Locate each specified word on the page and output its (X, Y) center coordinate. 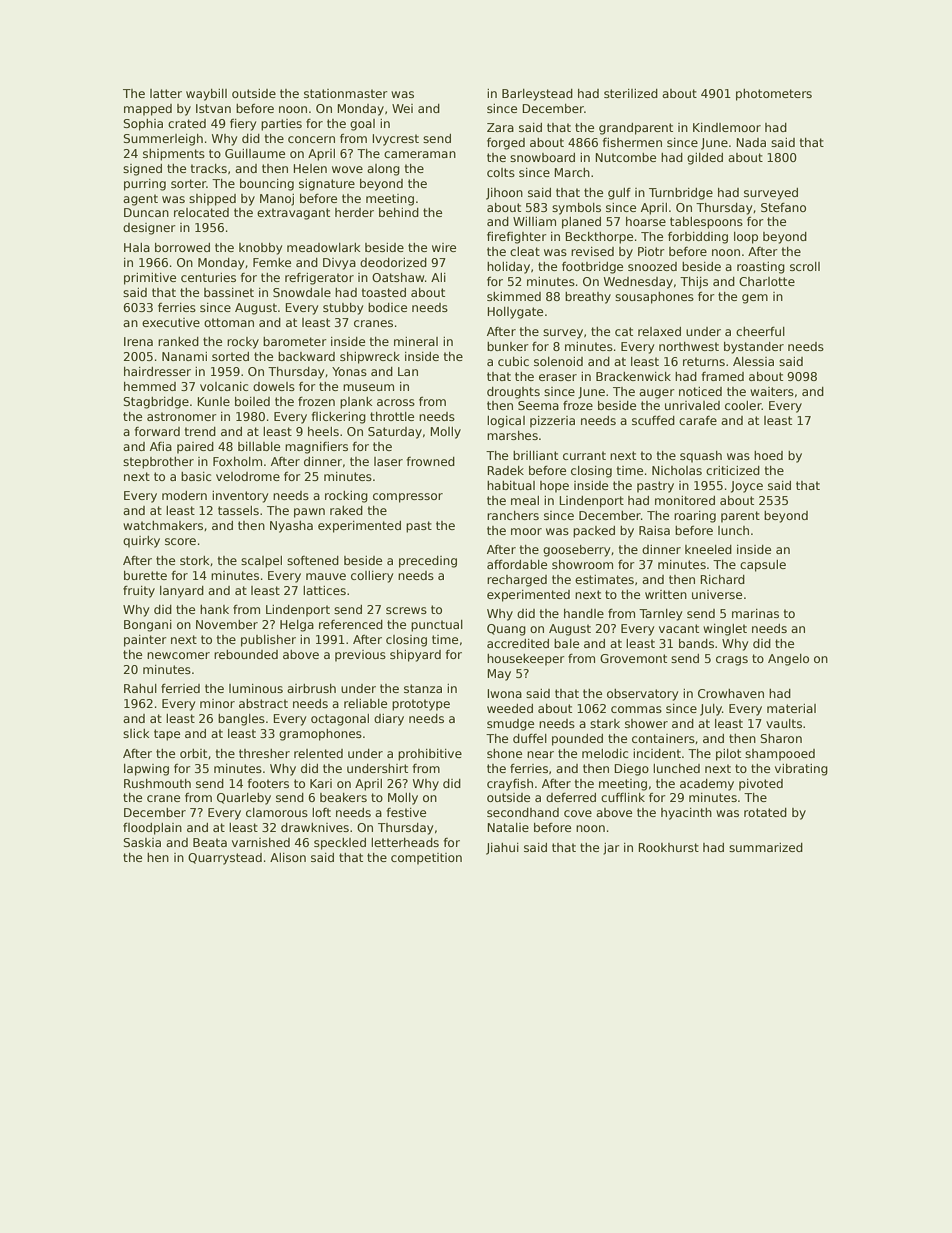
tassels (238, 510)
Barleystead (537, 95)
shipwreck (370, 358)
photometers (774, 95)
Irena (138, 341)
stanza (423, 688)
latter (166, 93)
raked (346, 510)
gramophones (320, 735)
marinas (755, 613)
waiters (772, 391)
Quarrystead (225, 859)
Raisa (654, 530)
